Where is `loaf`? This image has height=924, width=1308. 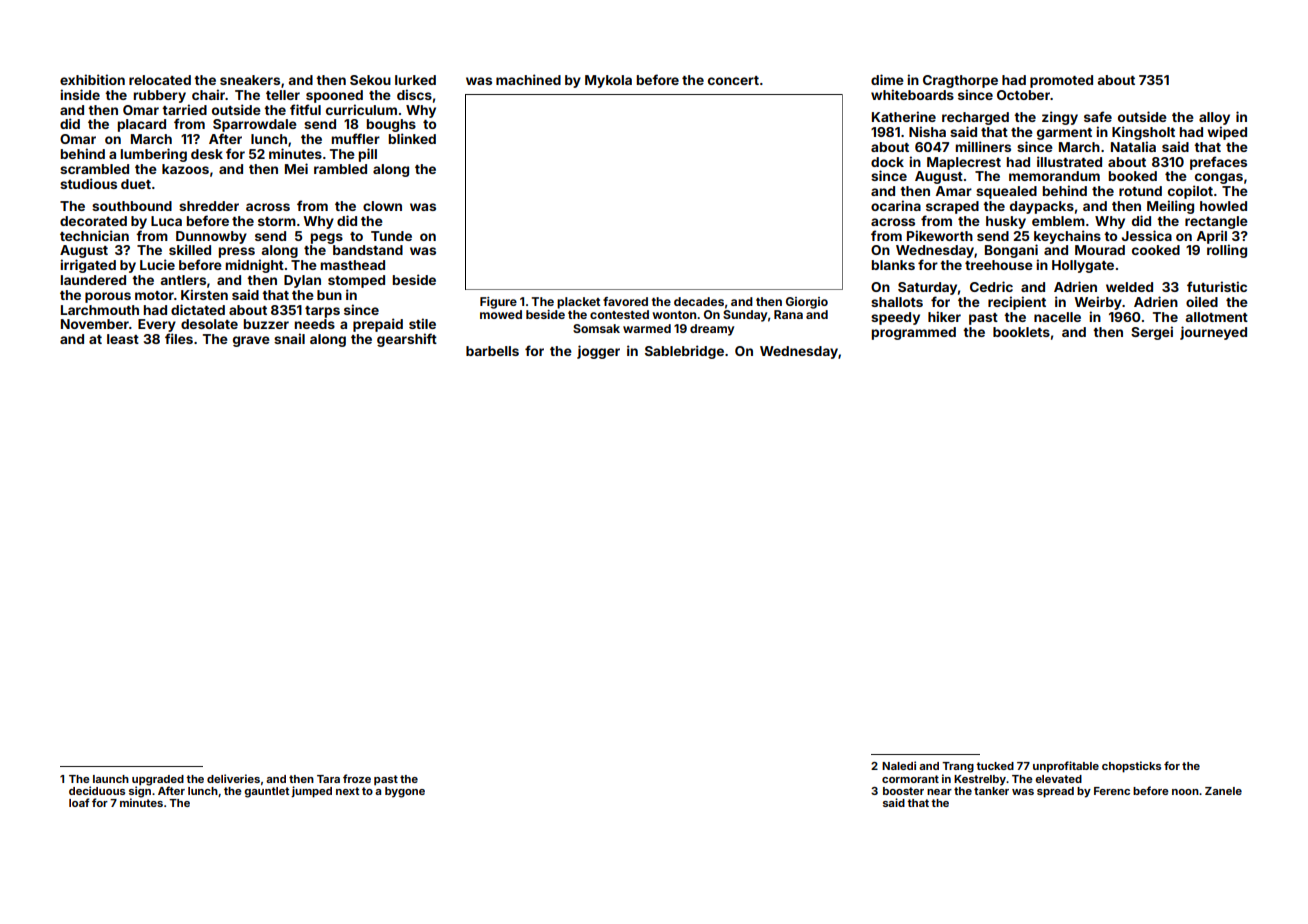
loaf is located at coordinates (79, 802).
